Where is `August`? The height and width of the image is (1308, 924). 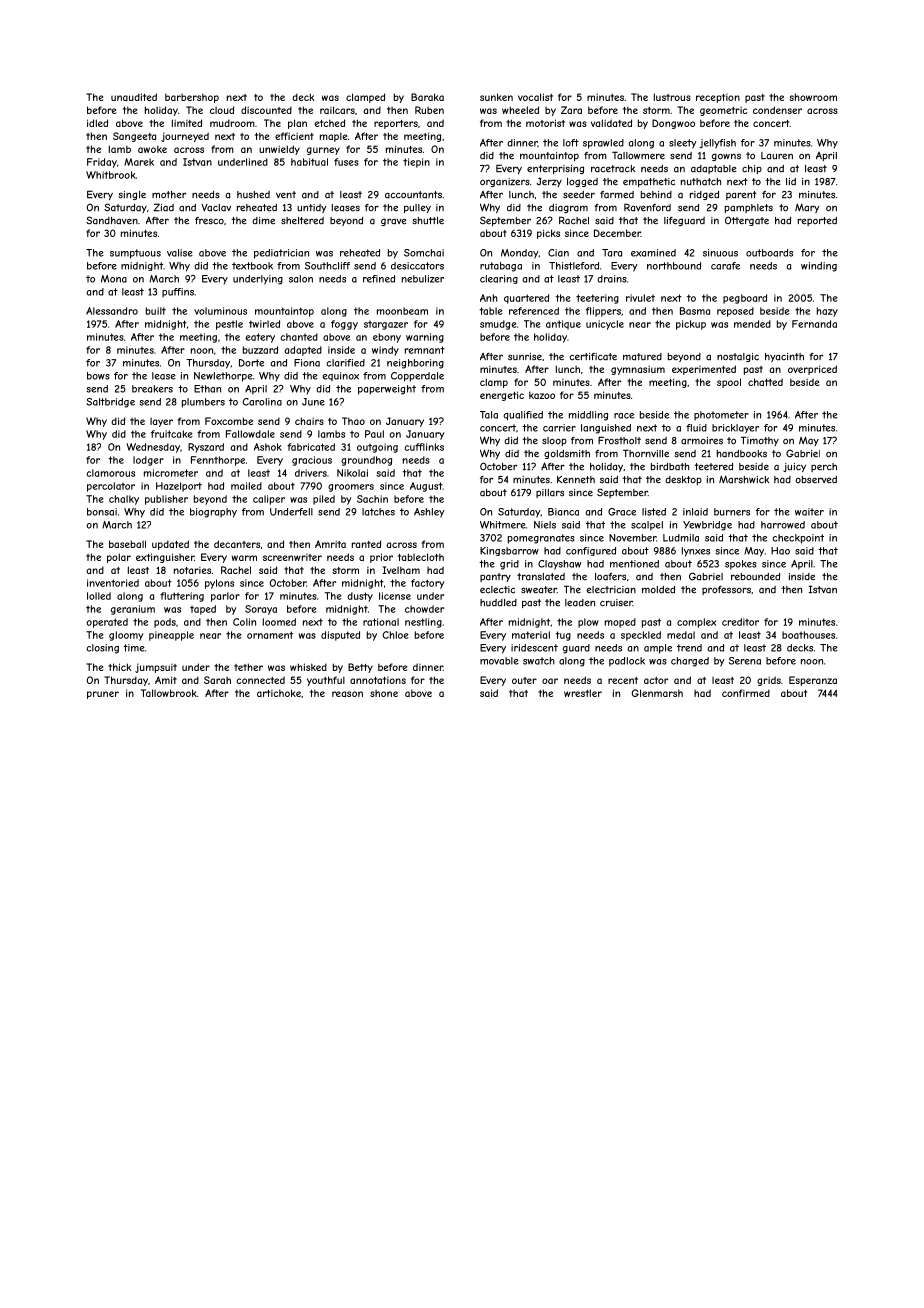
August is located at coordinates (426, 487).
